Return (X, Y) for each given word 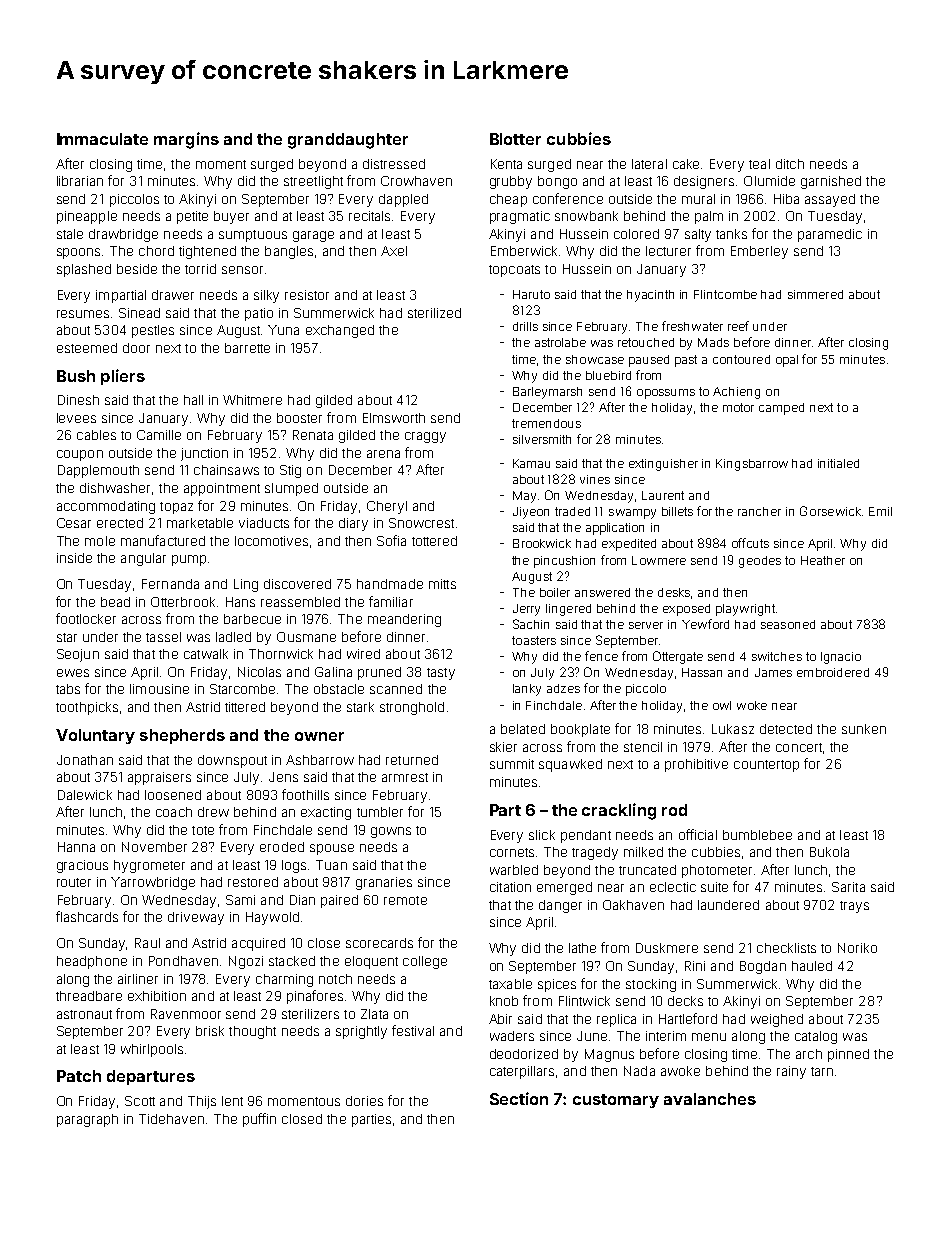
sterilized (434, 313)
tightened (207, 252)
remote (405, 900)
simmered (815, 294)
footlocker (86, 618)
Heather (823, 560)
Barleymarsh (547, 393)
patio (259, 314)
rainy (791, 1072)
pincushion (564, 562)
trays (854, 907)
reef (738, 326)
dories (364, 1101)
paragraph (87, 1120)
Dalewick (85, 795)
